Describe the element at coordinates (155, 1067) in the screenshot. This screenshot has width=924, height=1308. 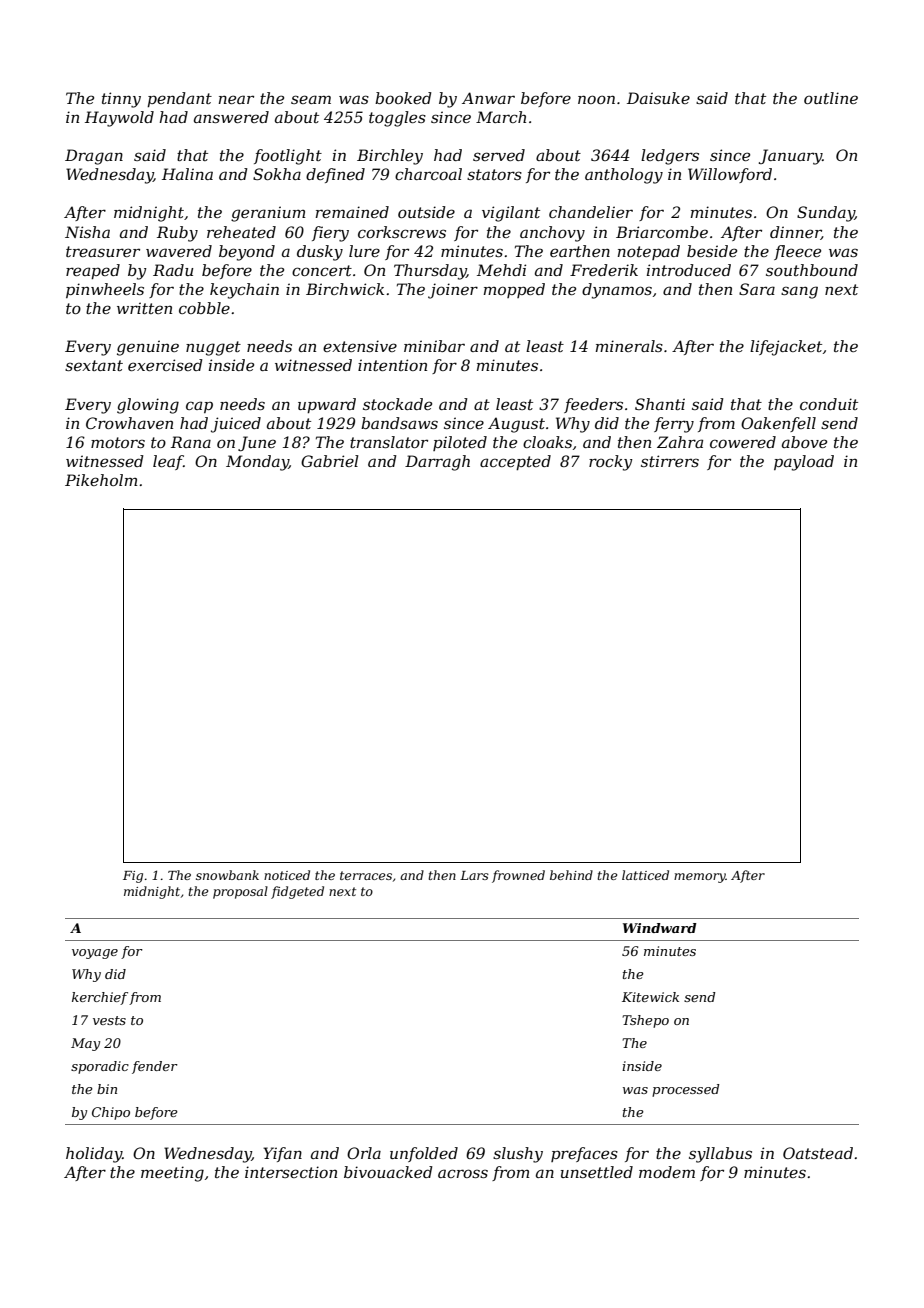
I see `fender` at that location.
